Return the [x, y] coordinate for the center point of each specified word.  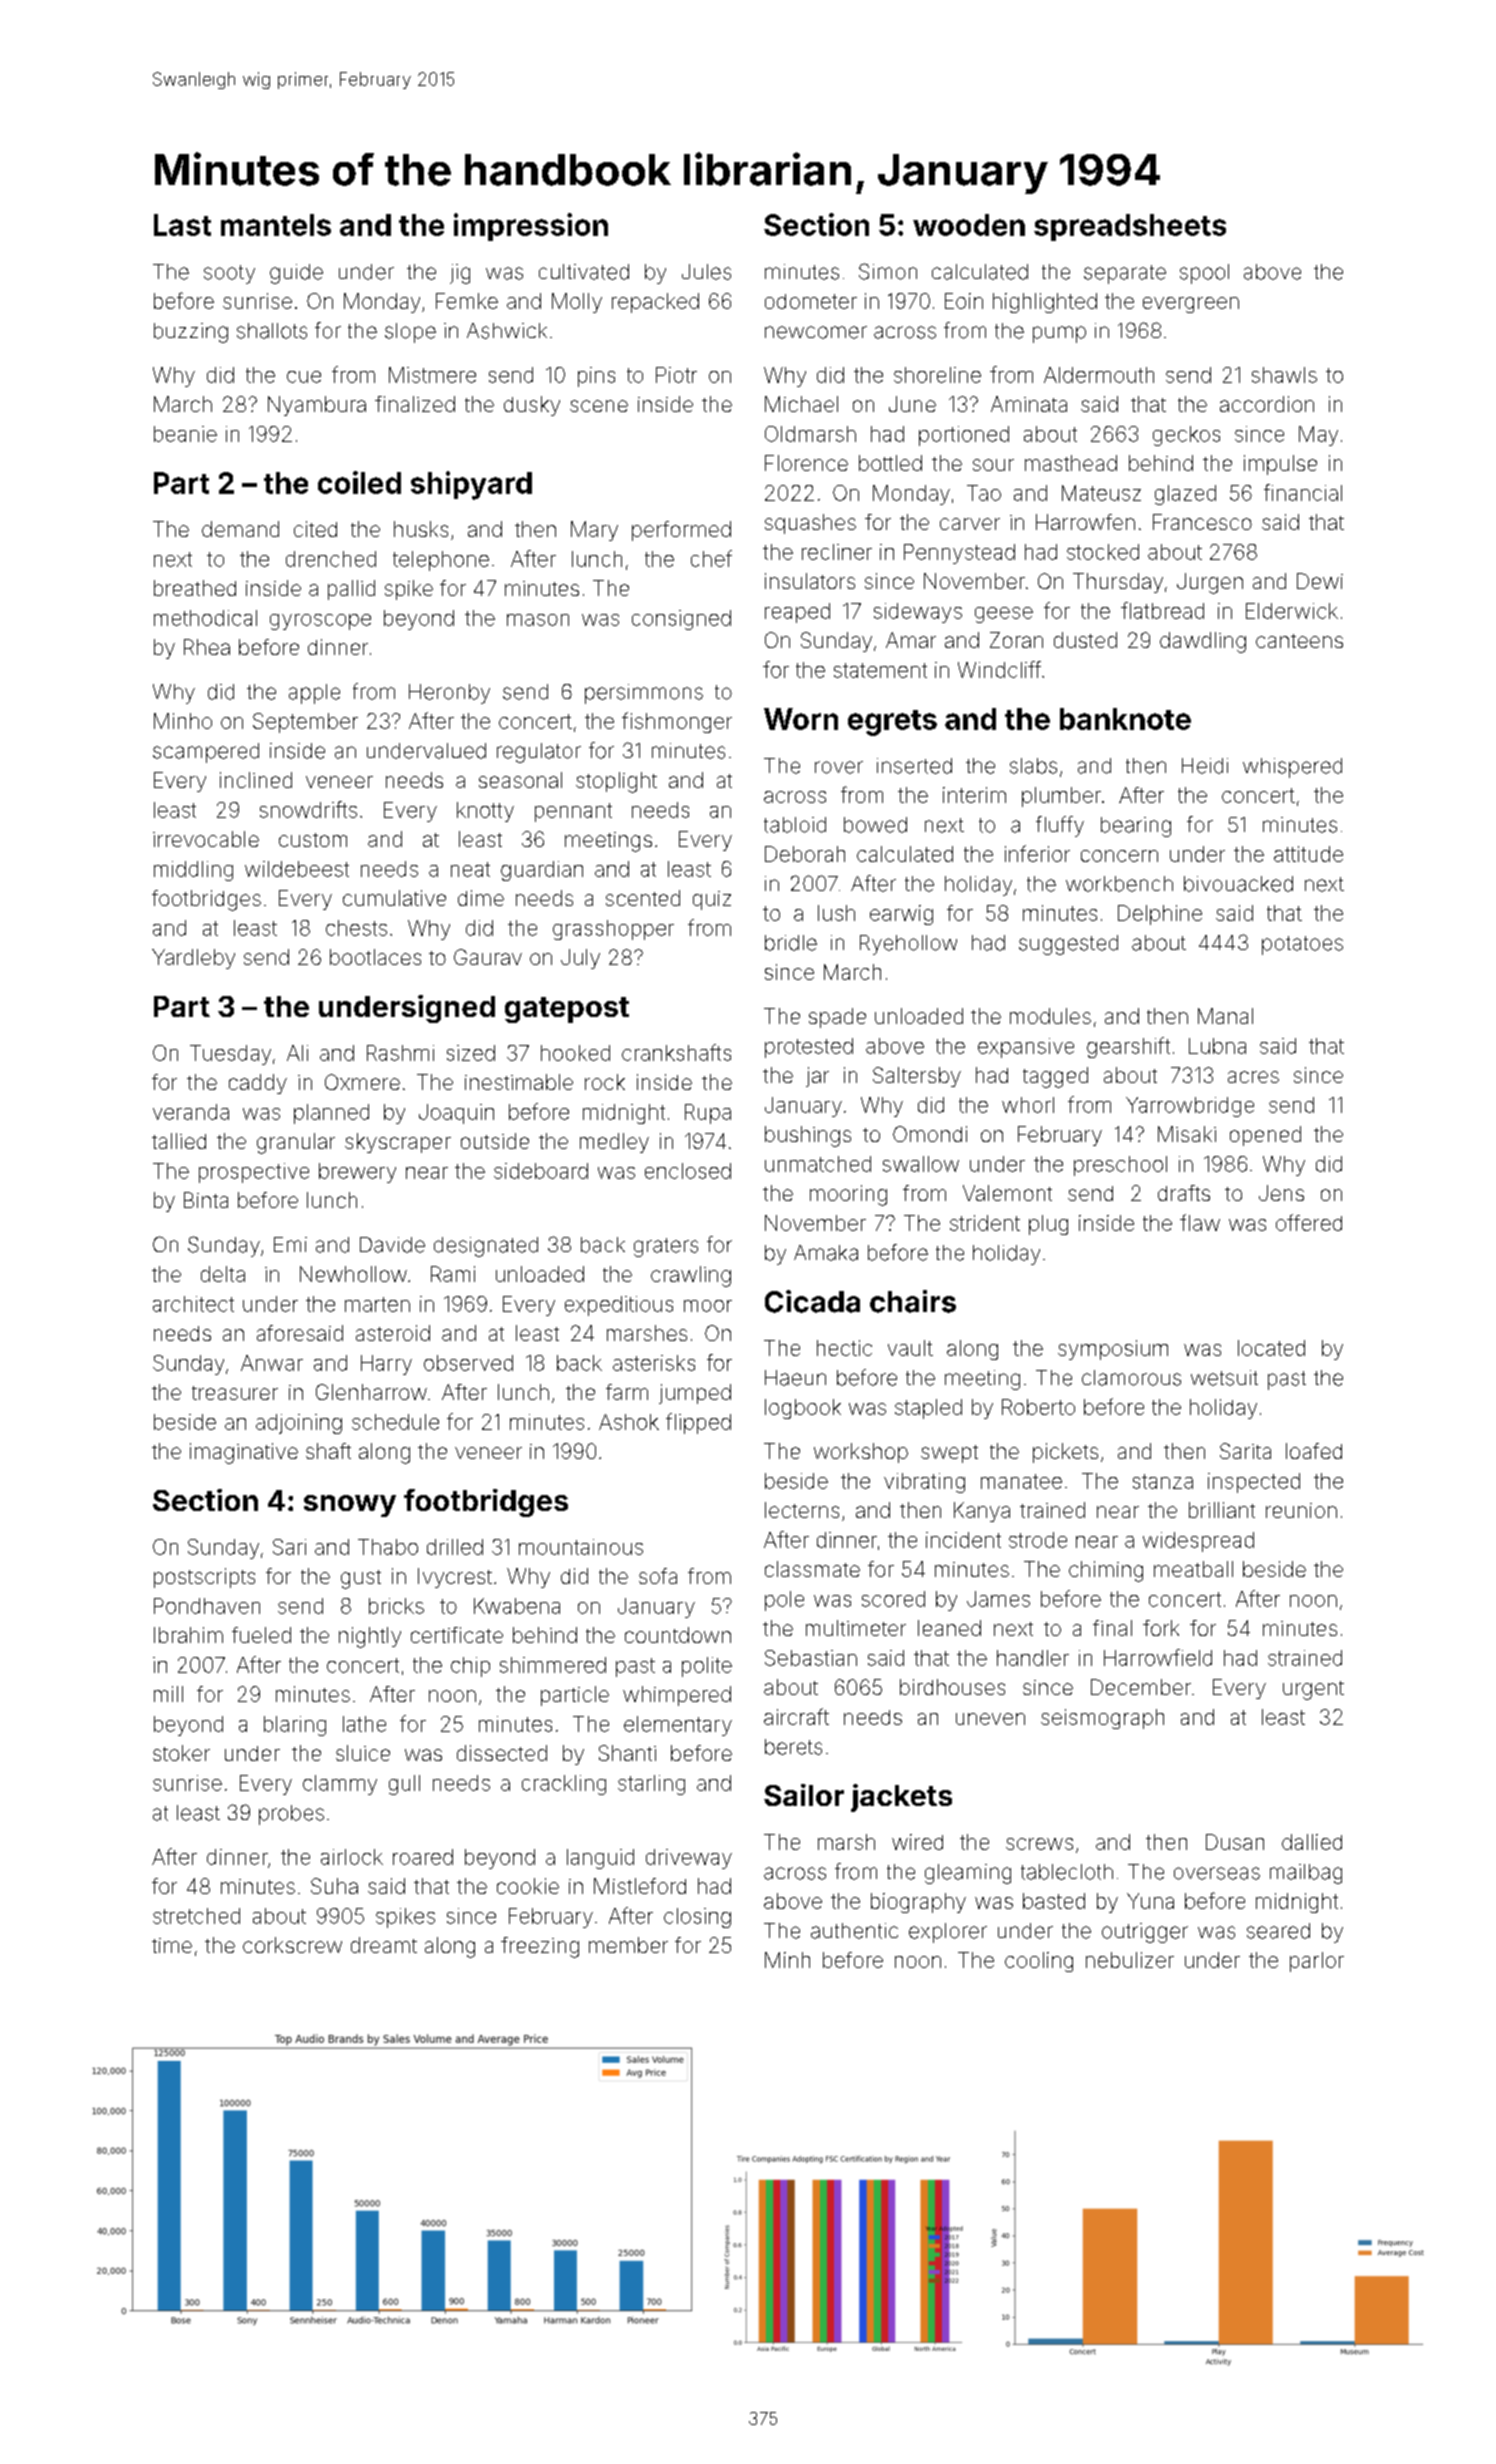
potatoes [1302, 945]
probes [291, 1815]
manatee [1021, 1481]
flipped [698, 1423]
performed [681, 531]
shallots [272, 331]
